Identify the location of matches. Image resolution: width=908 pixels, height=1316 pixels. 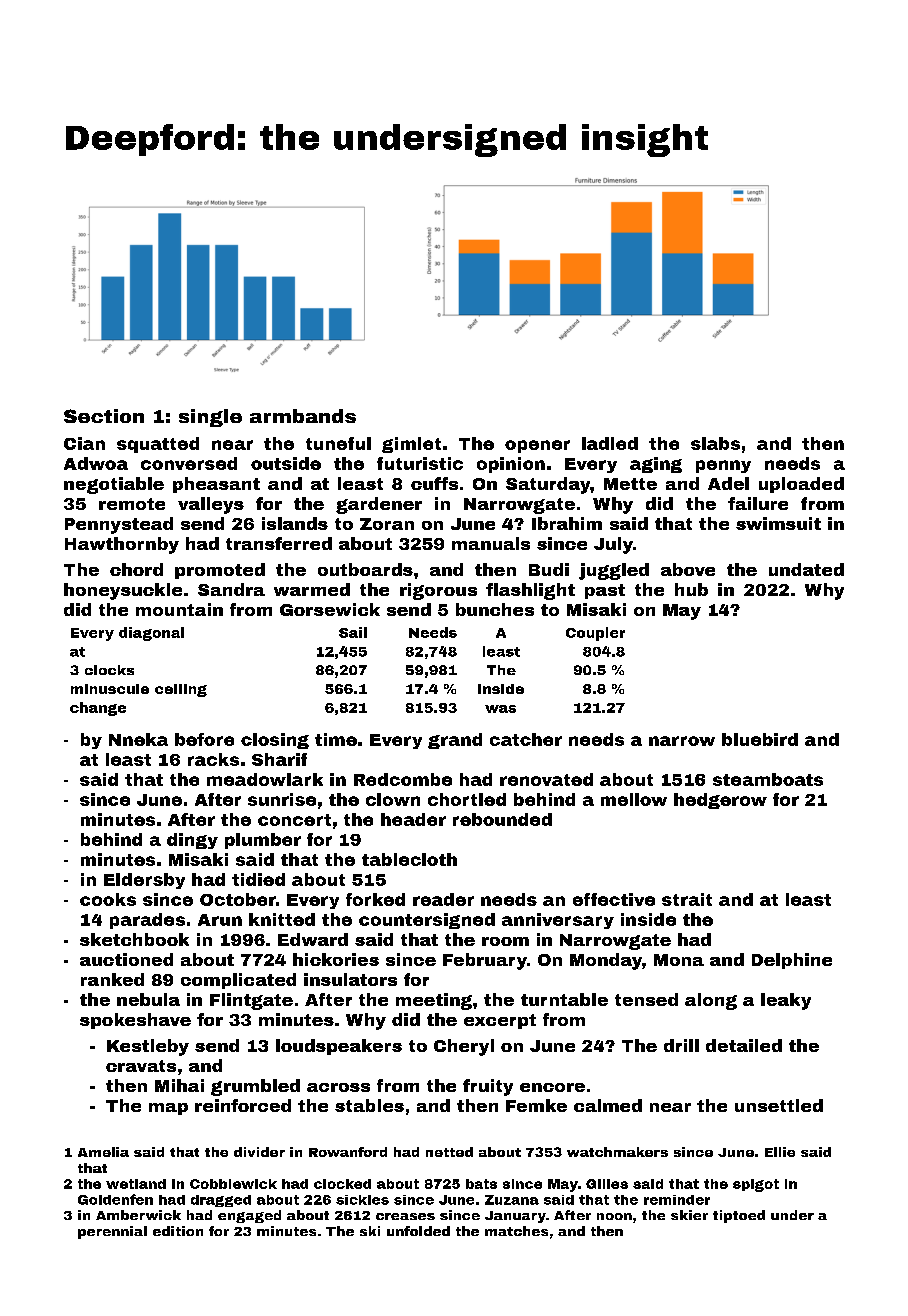
(516, 1231).
